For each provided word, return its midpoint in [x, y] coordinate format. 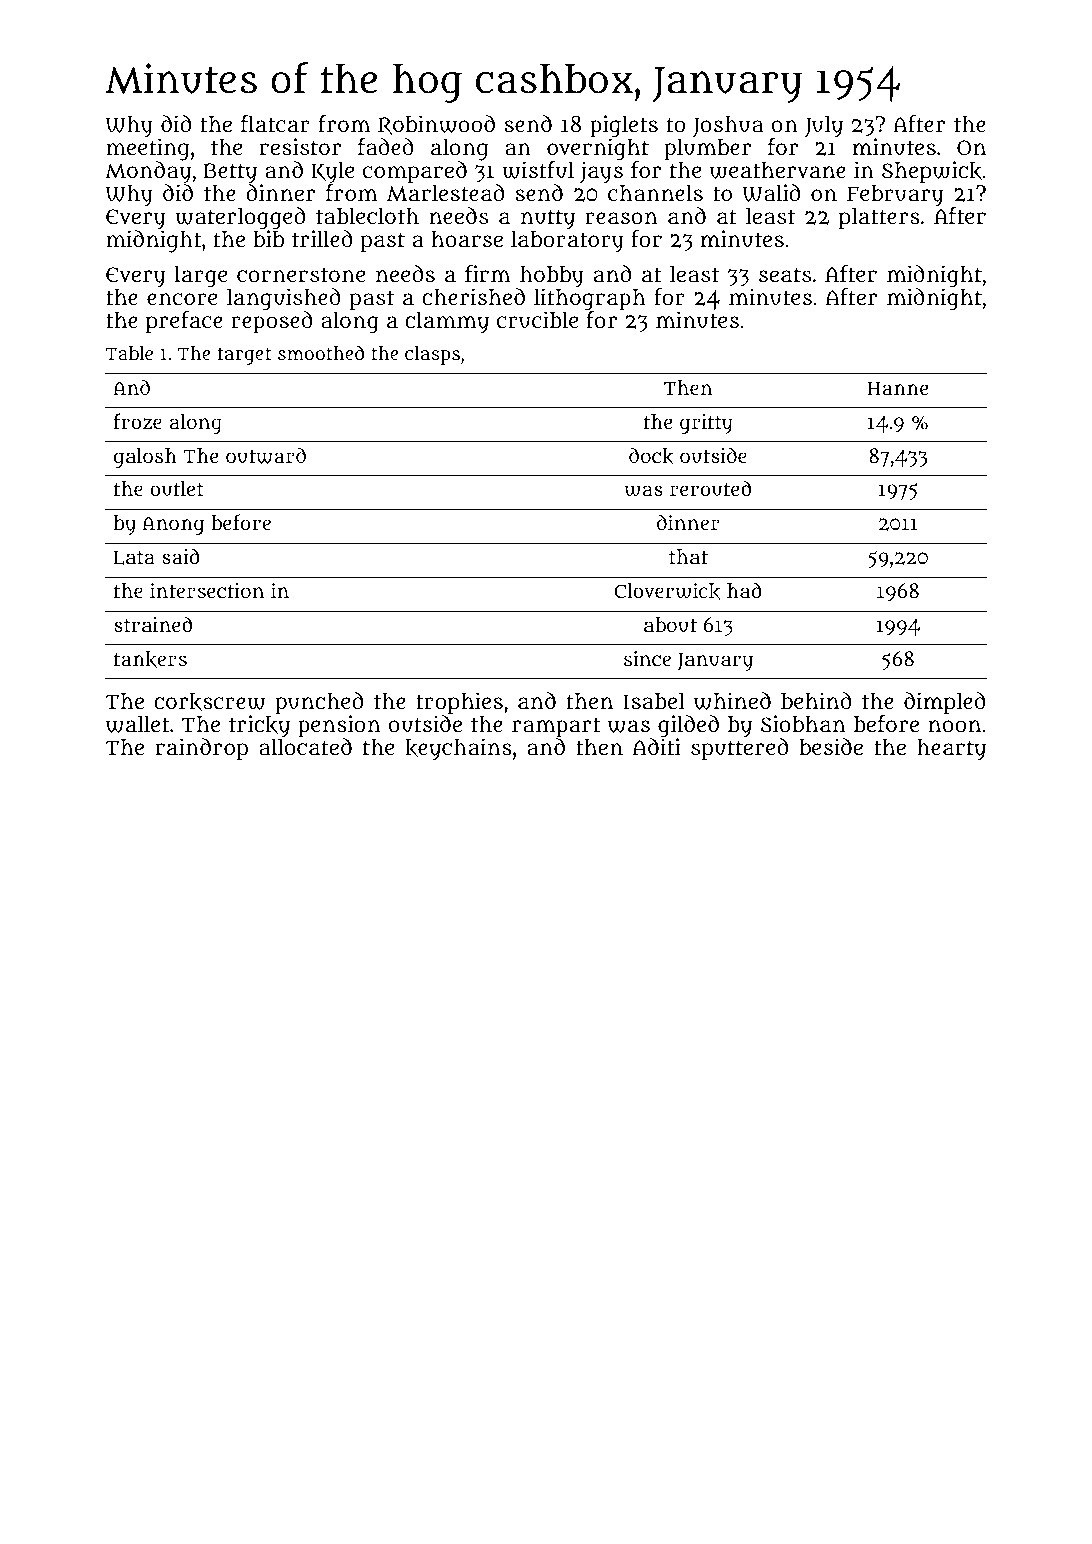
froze [138, 421]
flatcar [275, 123]
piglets [624, 126]
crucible [537, 319]
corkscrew [209, 702]
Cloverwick [667, 591]
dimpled [945, 703]
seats [785, 274]
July [824, 126]
